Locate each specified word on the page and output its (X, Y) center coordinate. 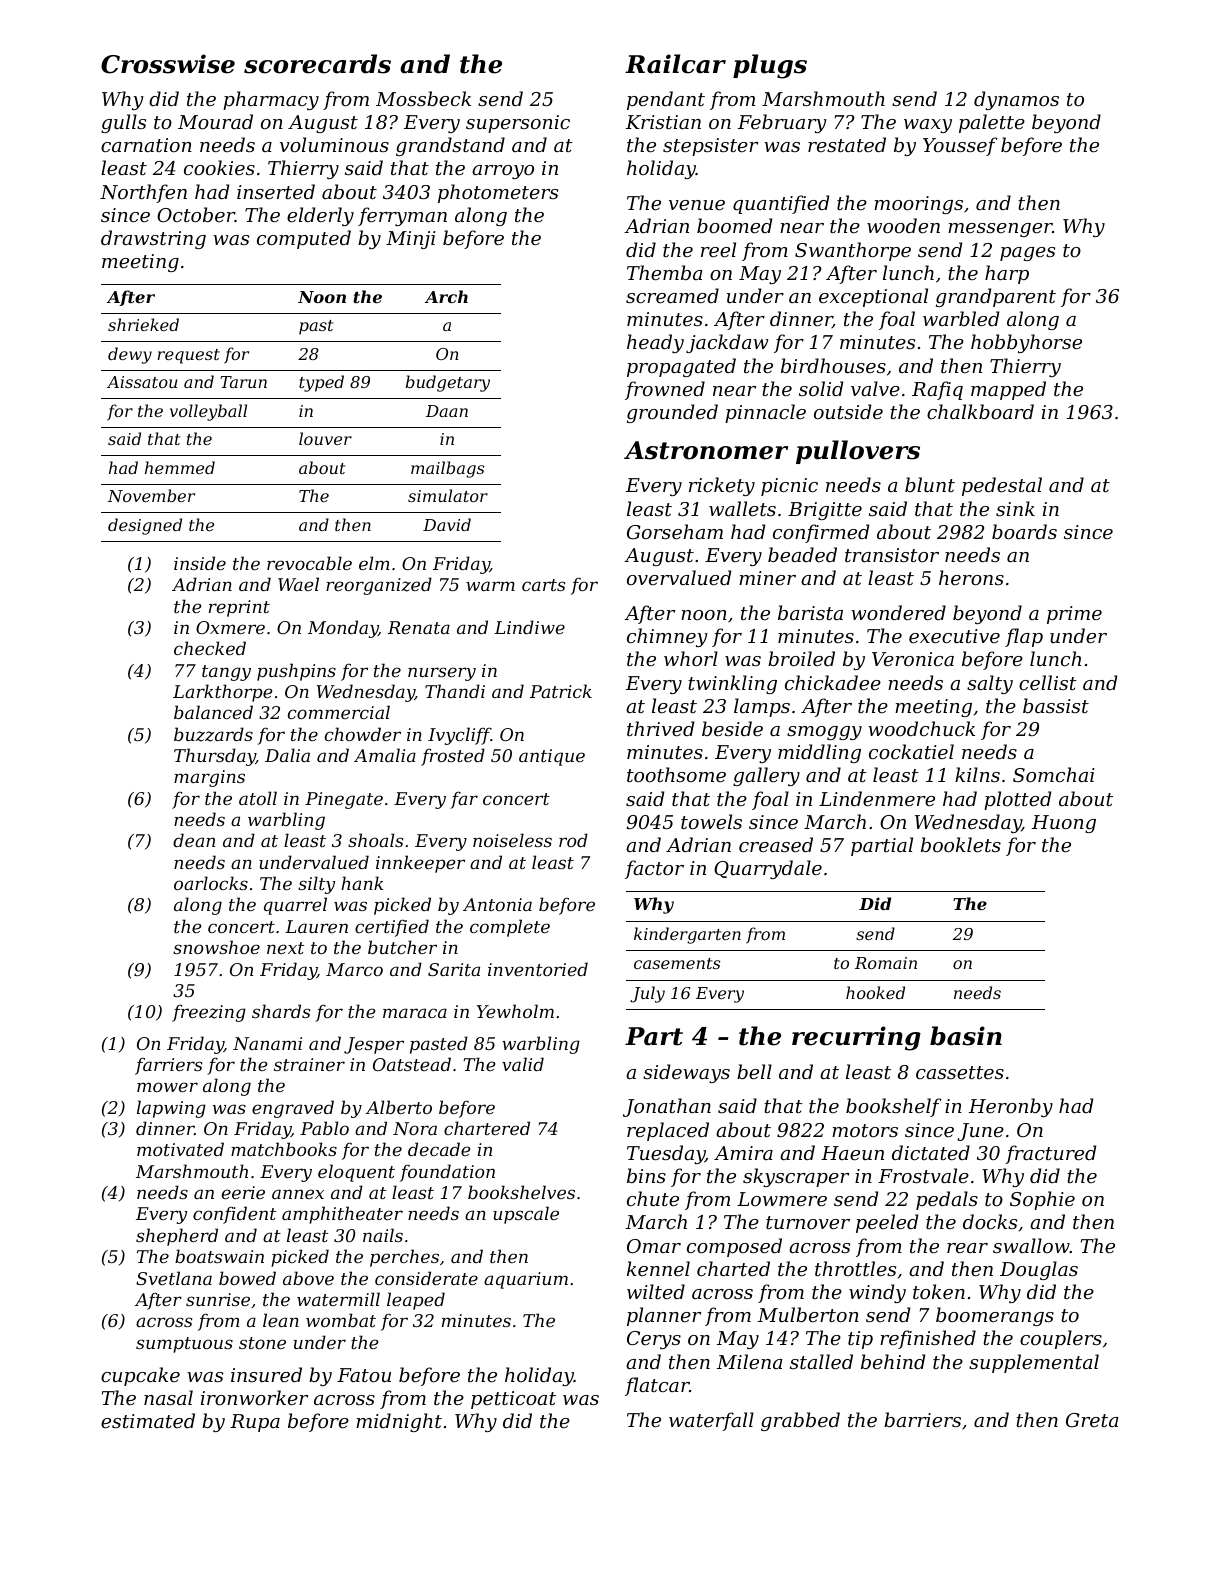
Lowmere (782, 1199)
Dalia (287, 755)
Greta (1092, 1420)
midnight (399, 1422)
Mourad (215, 121)
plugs (770, 66)
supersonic (518, 124)
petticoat (513, 1400)
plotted (1017, 800)
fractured (1050, 1154)
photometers (498, 193)
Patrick (561, 691)
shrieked (143, 324)
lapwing (171, 1109)
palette (992, 123)
